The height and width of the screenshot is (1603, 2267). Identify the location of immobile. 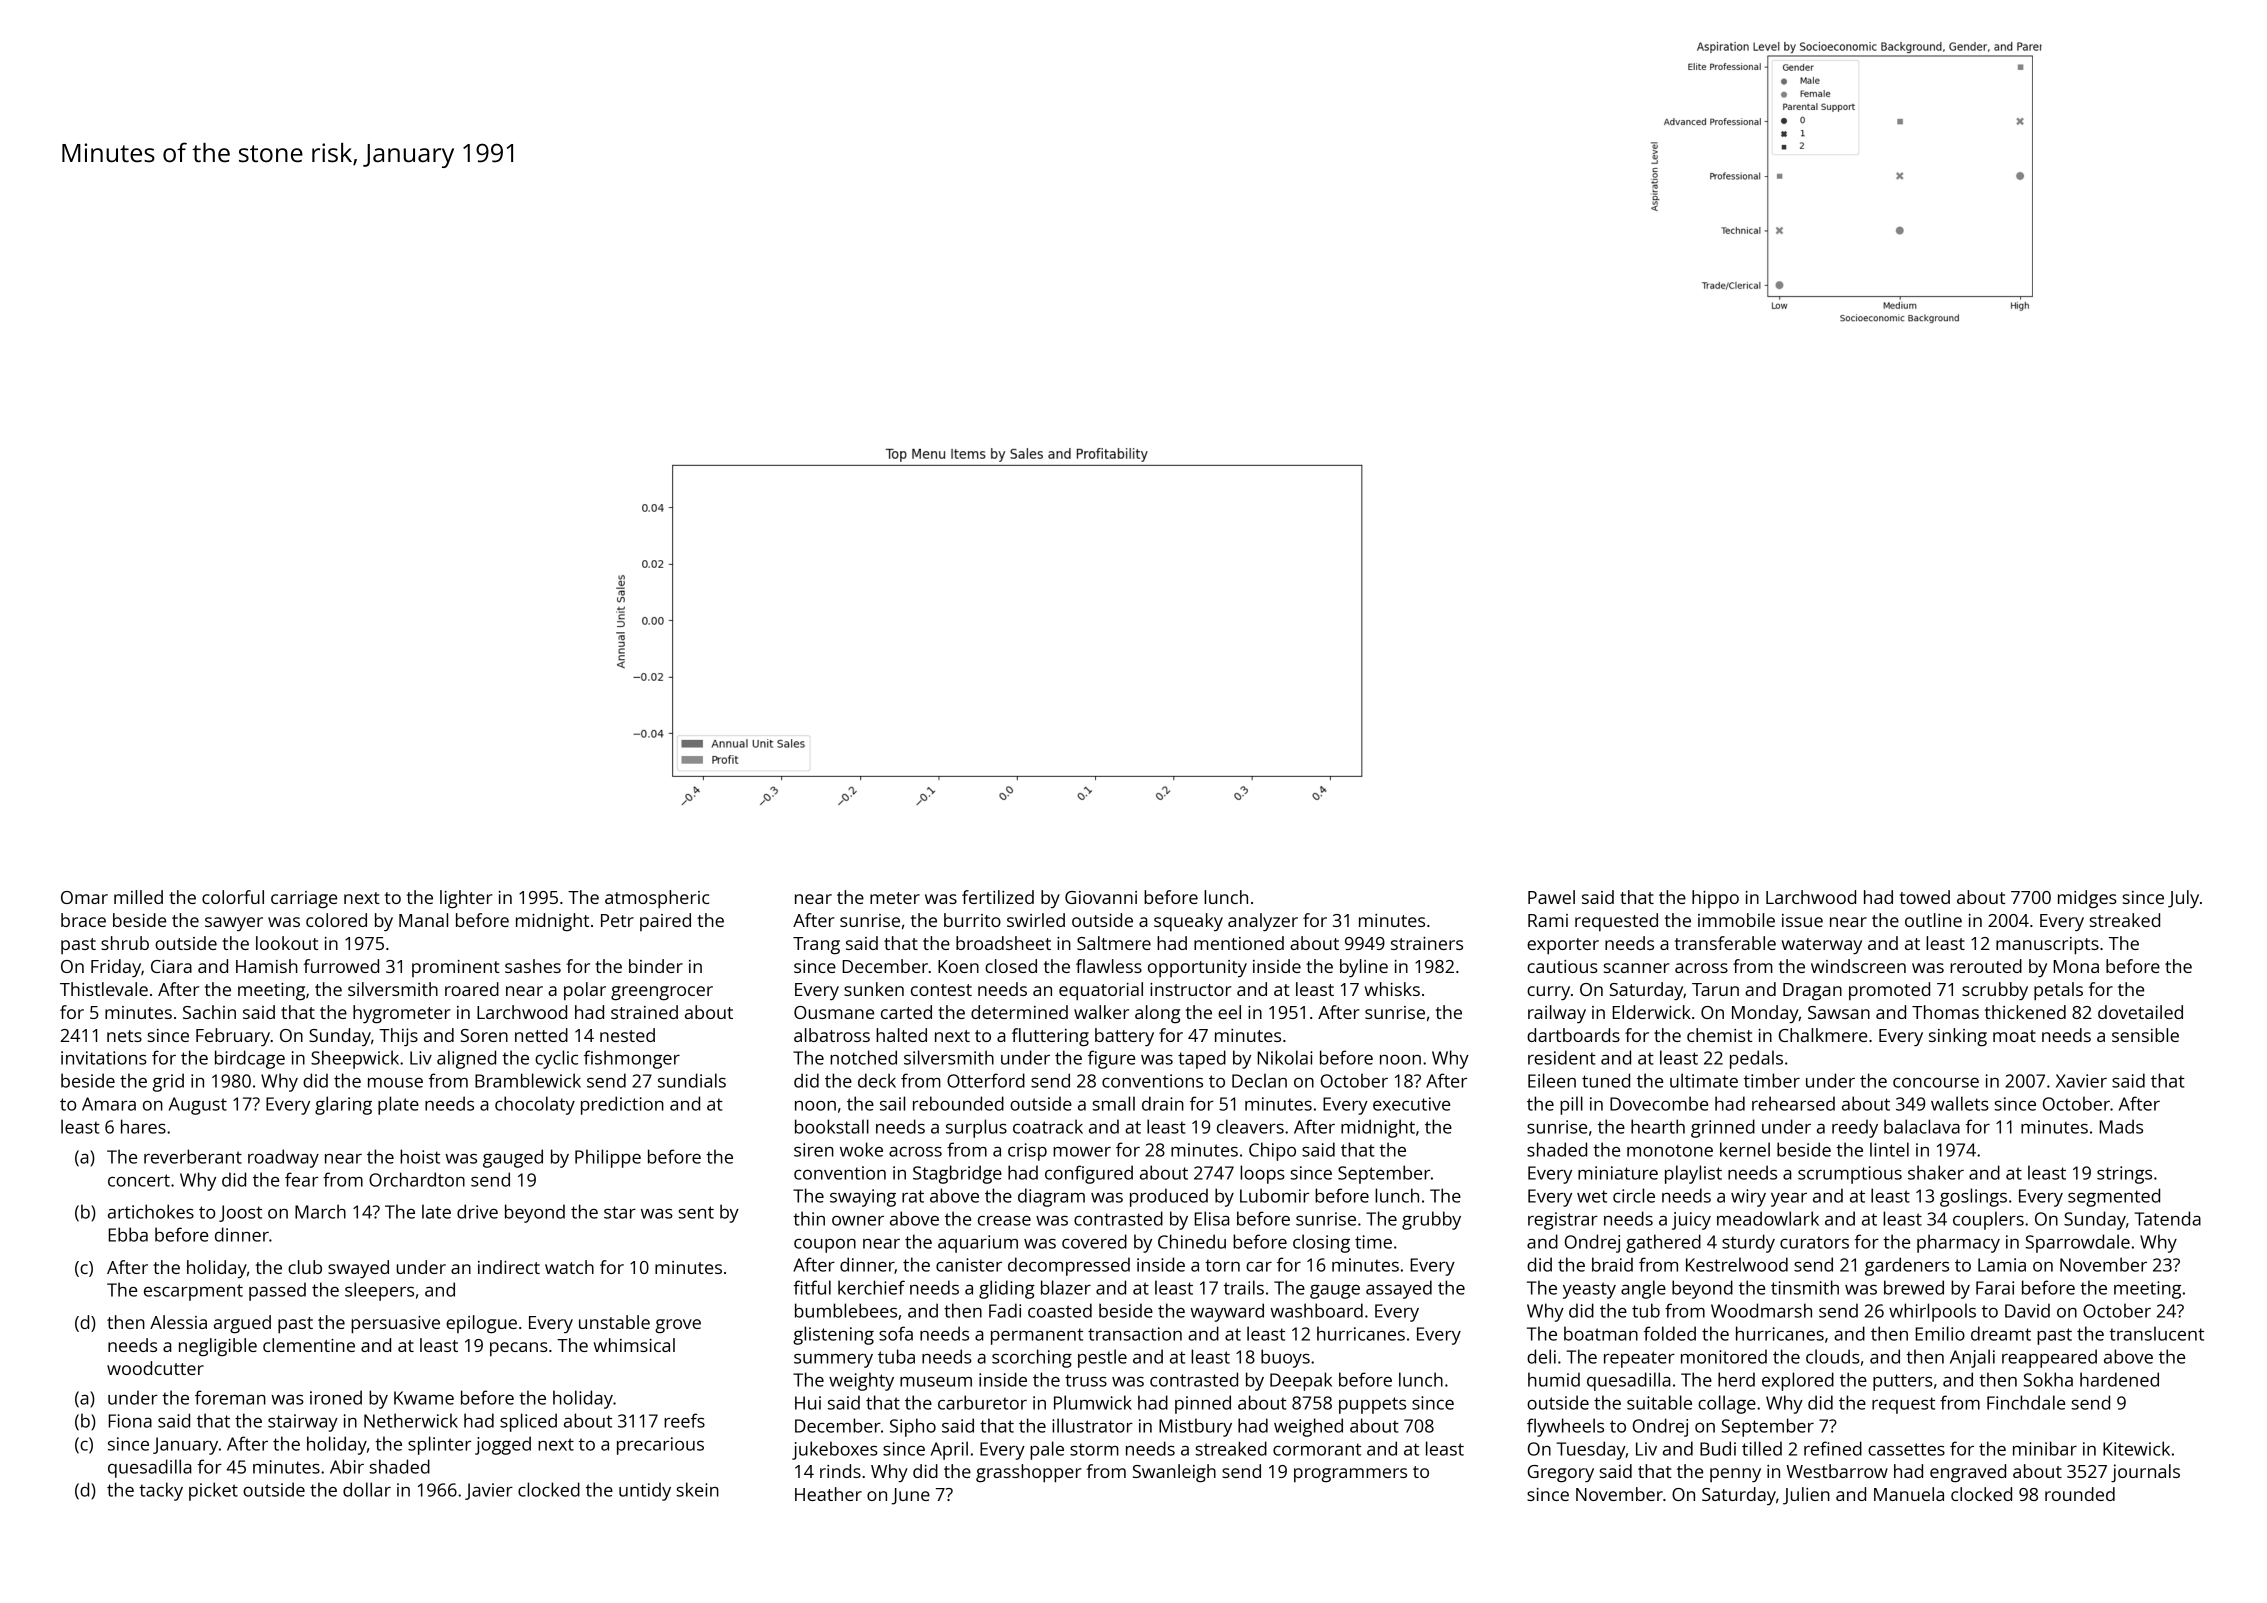
(1736, 920).
